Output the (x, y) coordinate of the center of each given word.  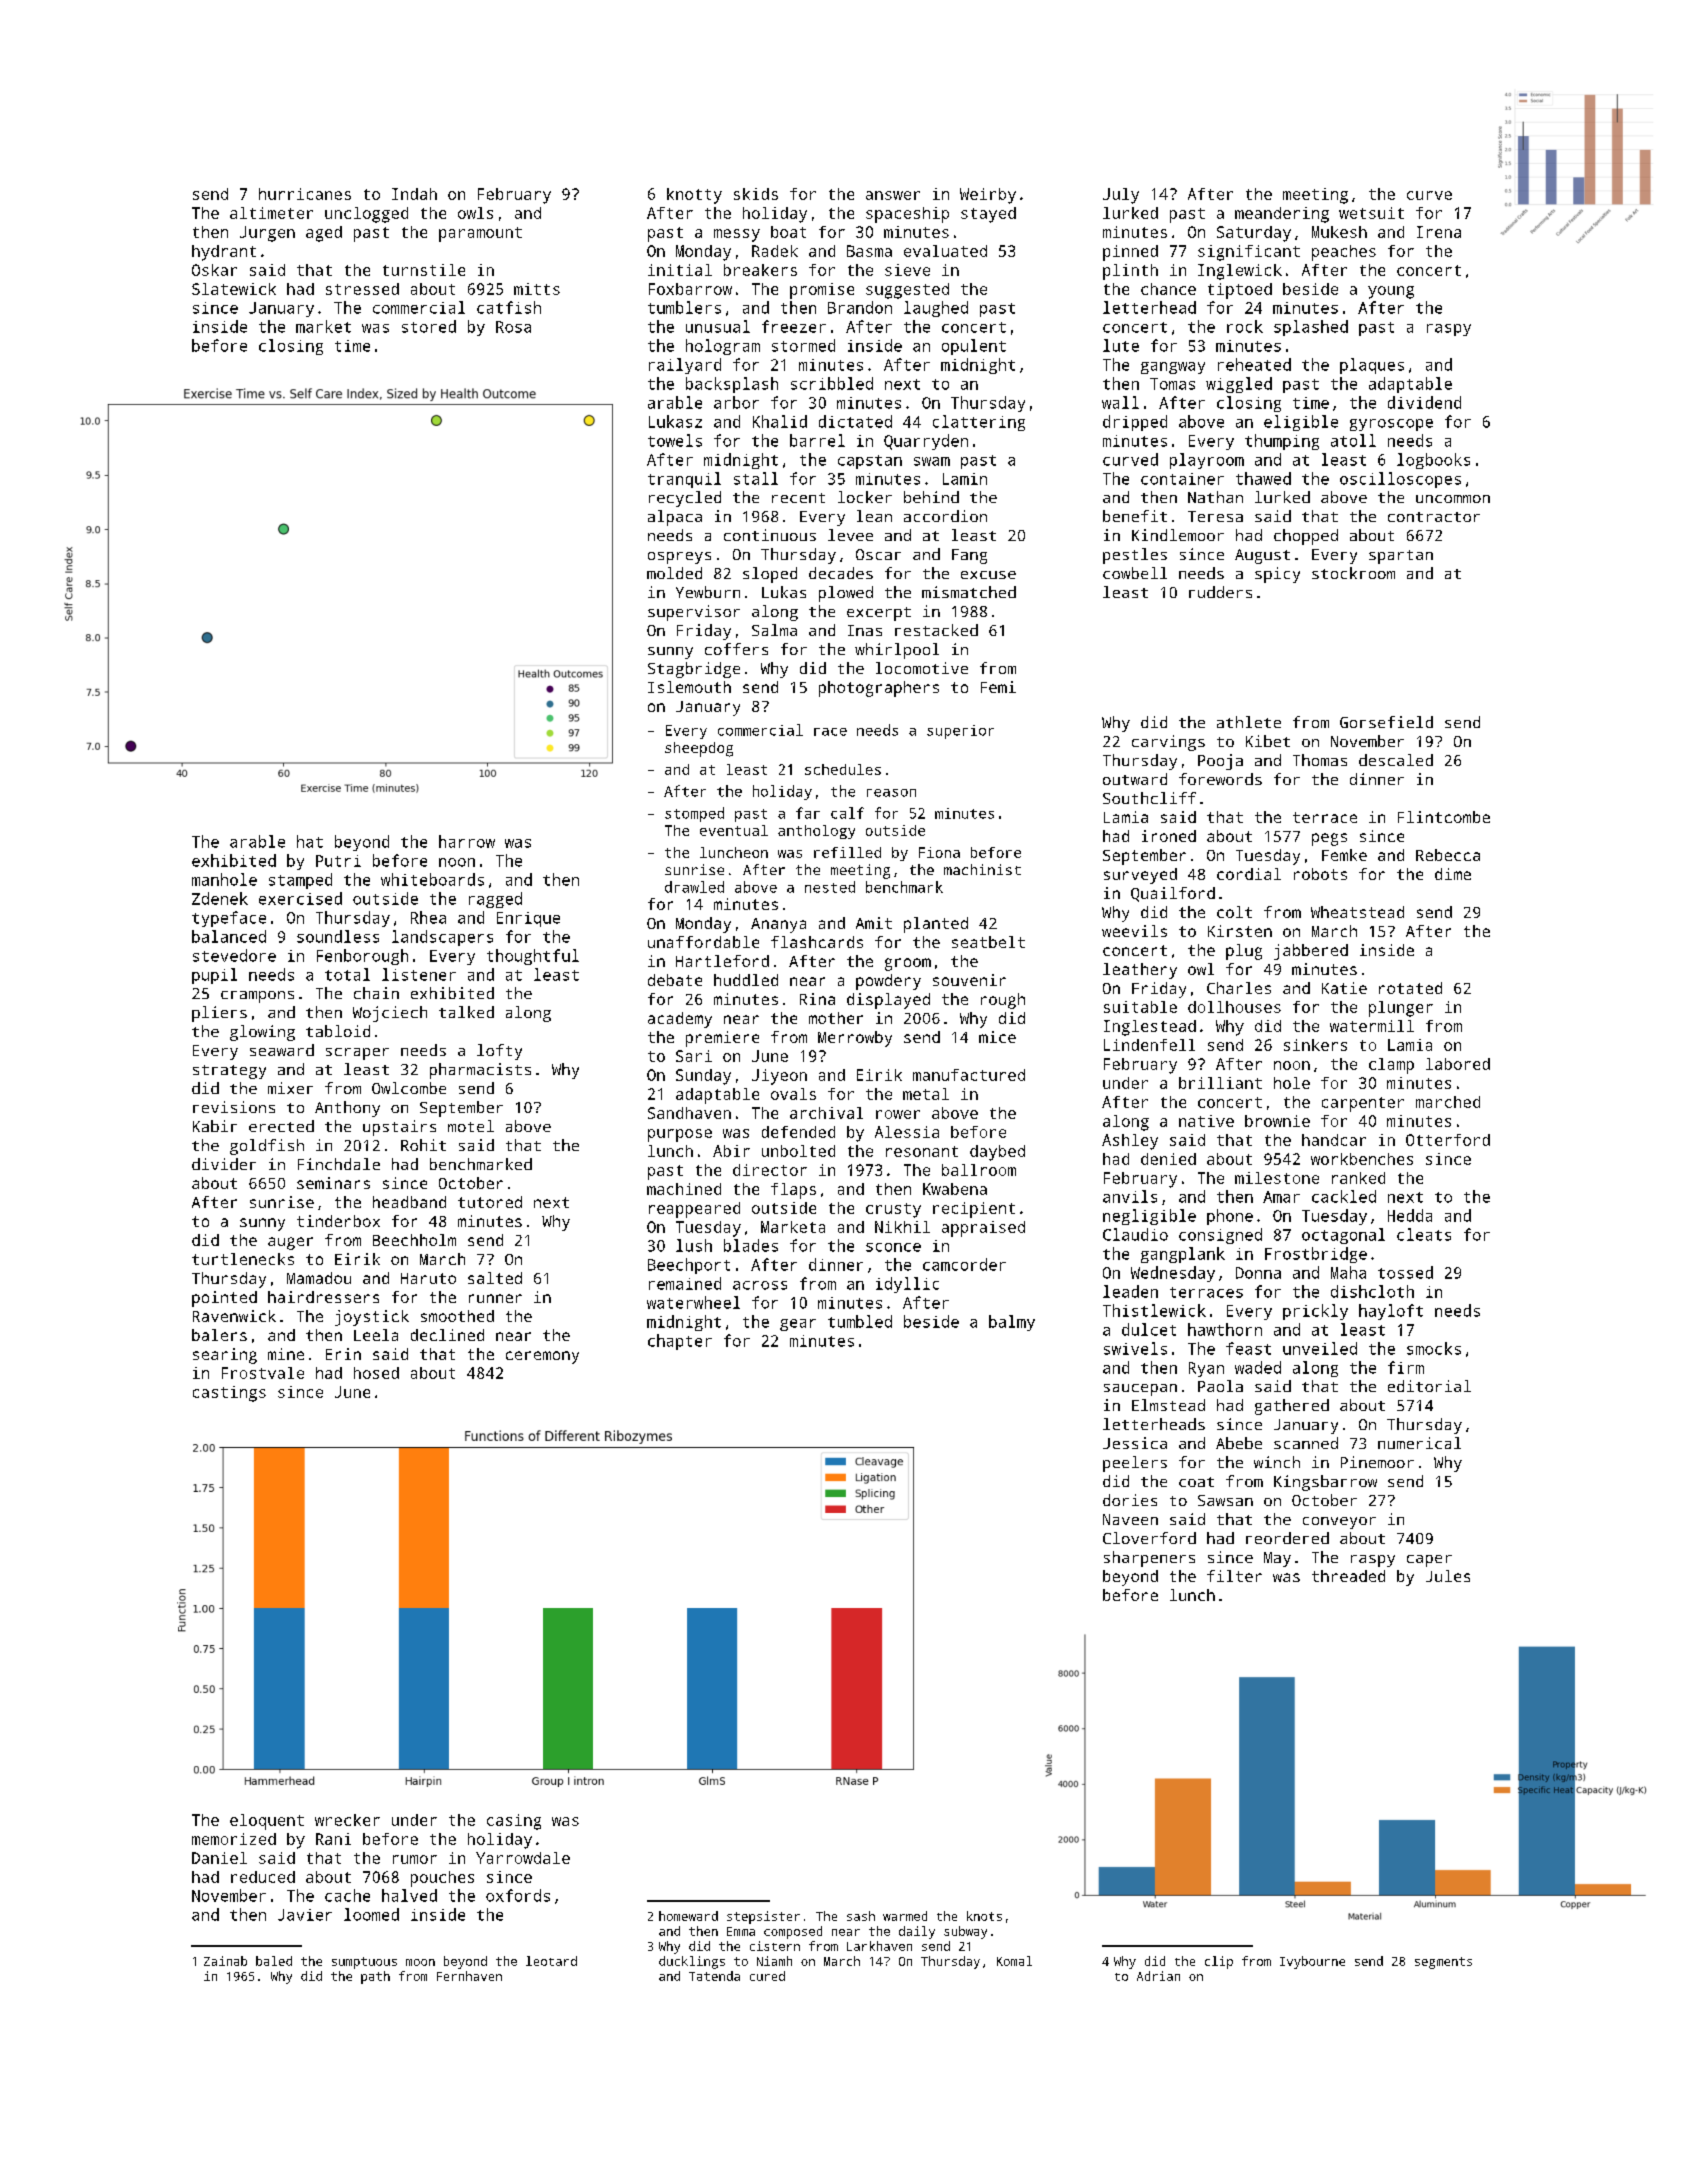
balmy (1012, 1323)
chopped (1306, 537)
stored (429, 326)
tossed (1405, 1272)
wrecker (347, 1820)
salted (495, 1278)
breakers (760, 270)
